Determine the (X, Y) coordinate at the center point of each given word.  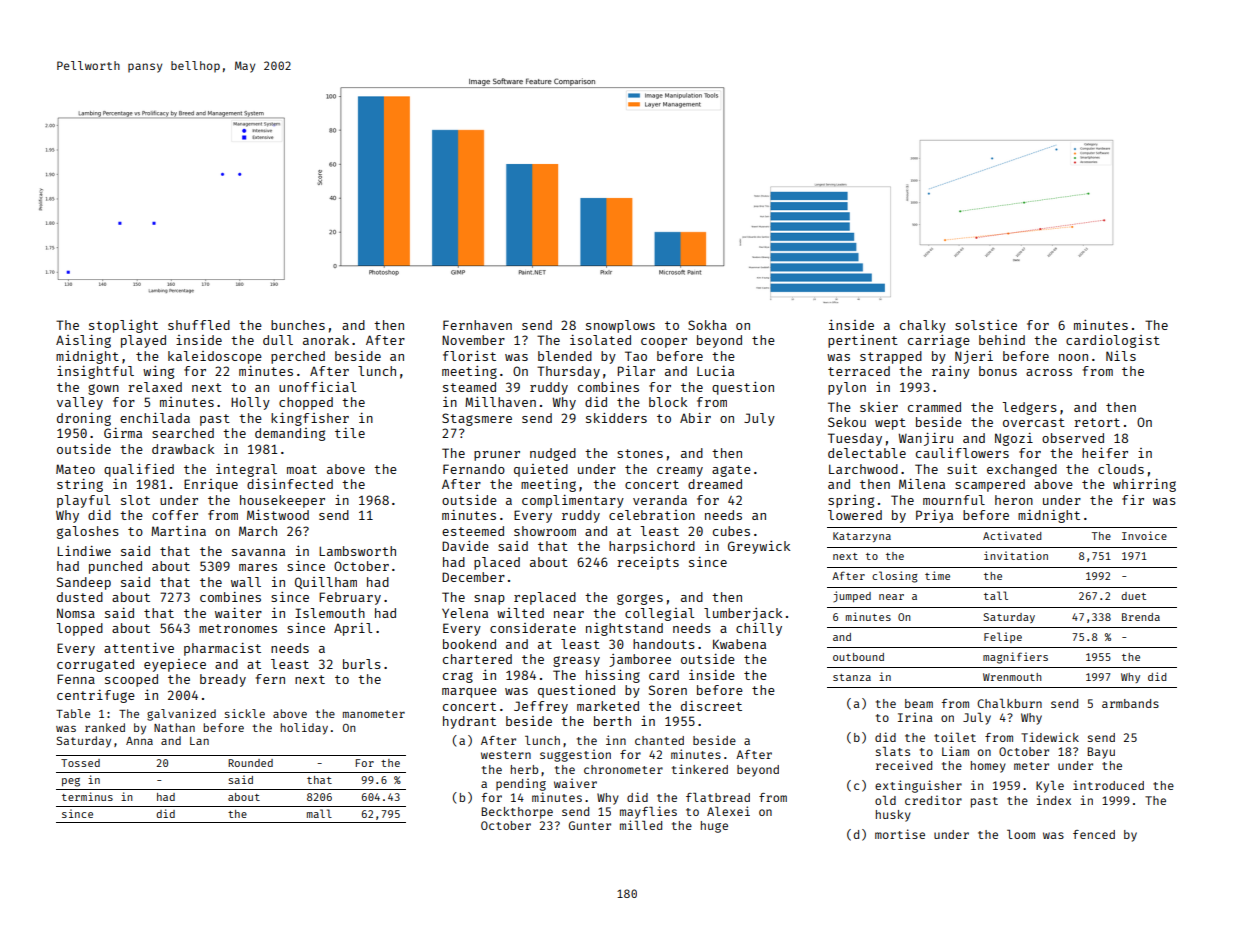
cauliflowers (962, 453)
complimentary (573, 501)
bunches (298, 325)
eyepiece (175, 665)
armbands (1130, 703)
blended (565, 356)
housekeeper (282, 501)
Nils (1121, 356)
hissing (613, 676)
